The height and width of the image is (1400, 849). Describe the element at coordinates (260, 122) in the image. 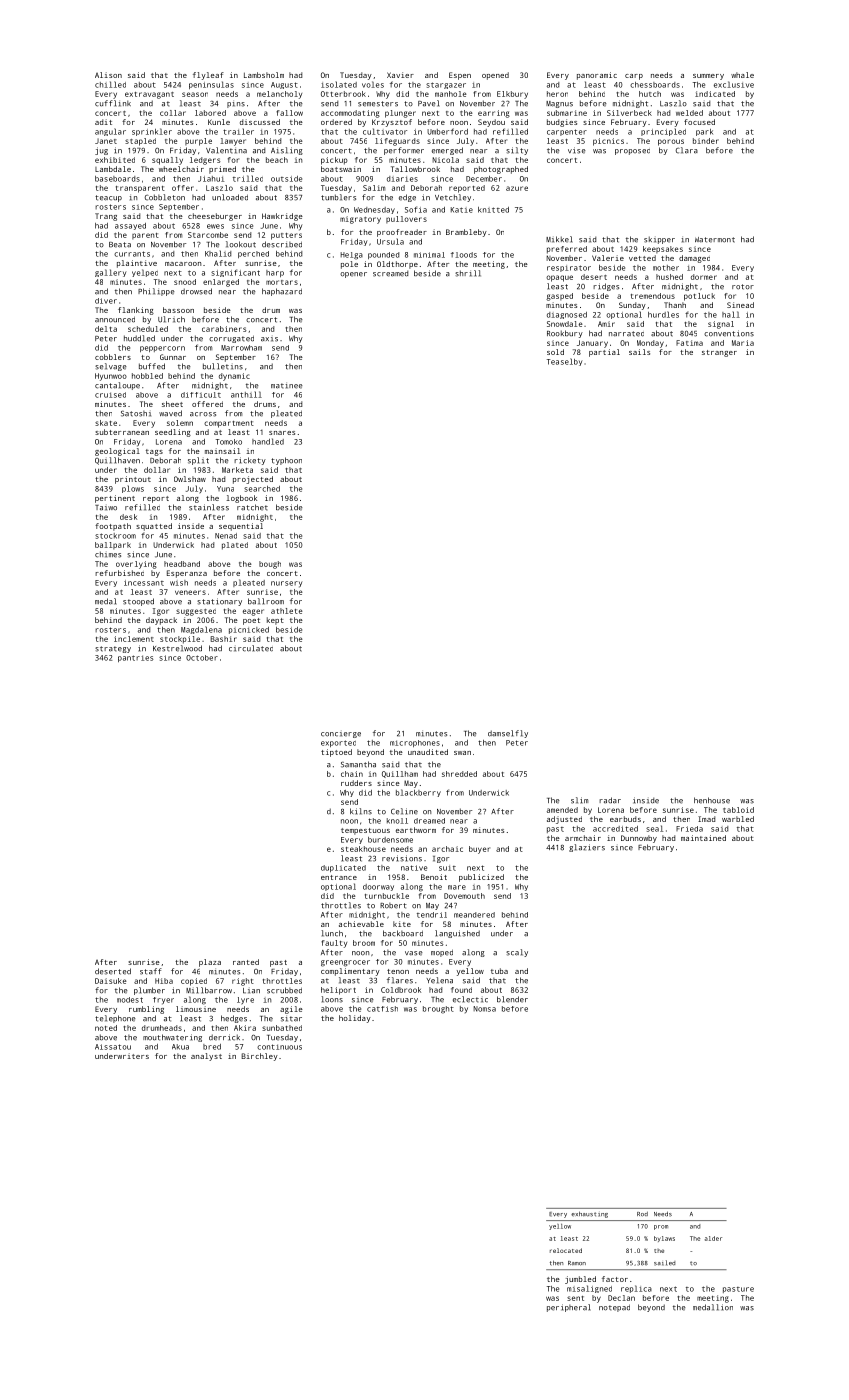

I see `discussed` at that location.
